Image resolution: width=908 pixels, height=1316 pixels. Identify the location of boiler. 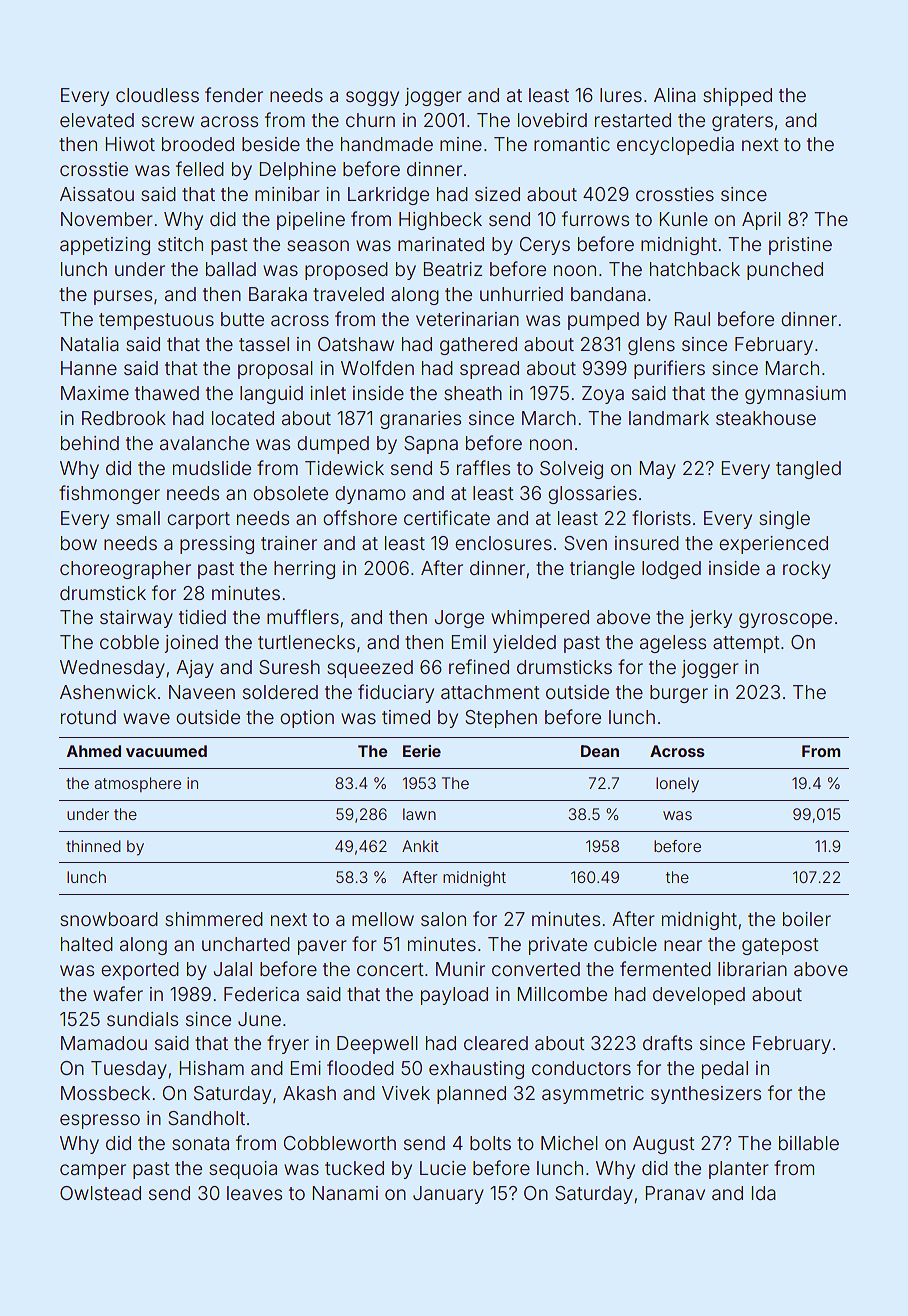
(807, 919).
